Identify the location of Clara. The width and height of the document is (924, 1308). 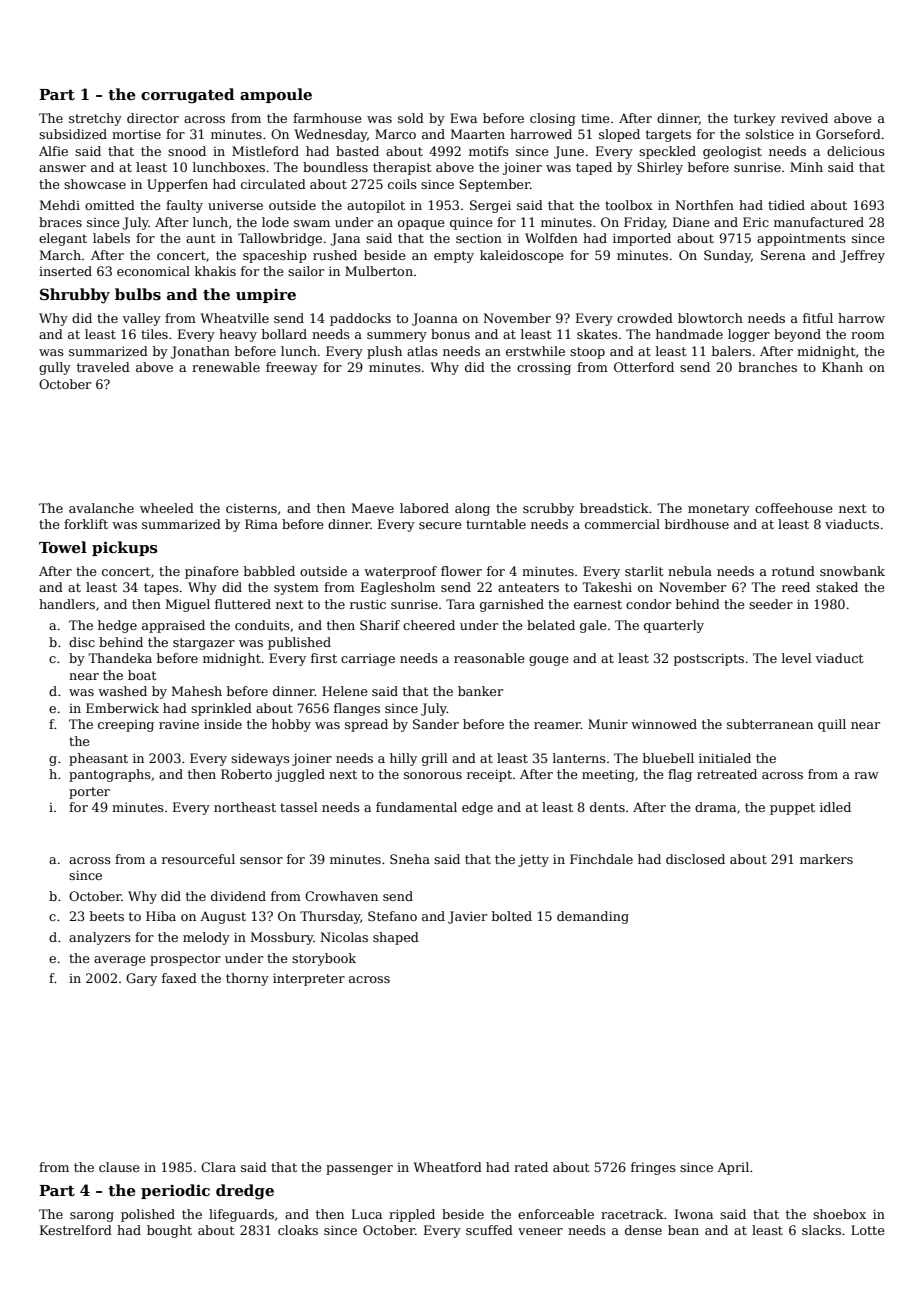
(218, 1167).
